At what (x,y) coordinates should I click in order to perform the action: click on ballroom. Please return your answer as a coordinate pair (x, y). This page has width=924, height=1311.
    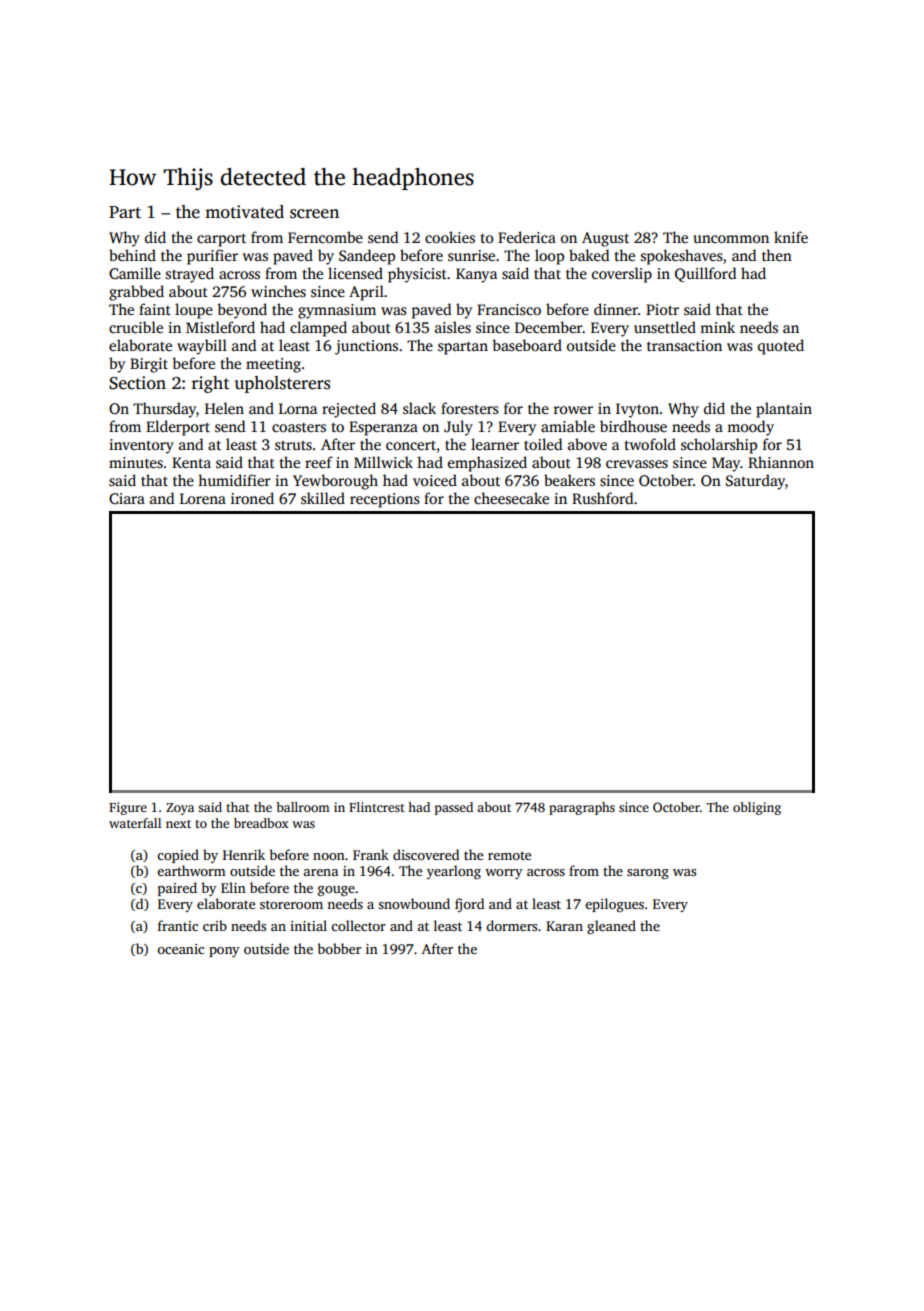
    Looking at the image, I should click on (303, 807).
